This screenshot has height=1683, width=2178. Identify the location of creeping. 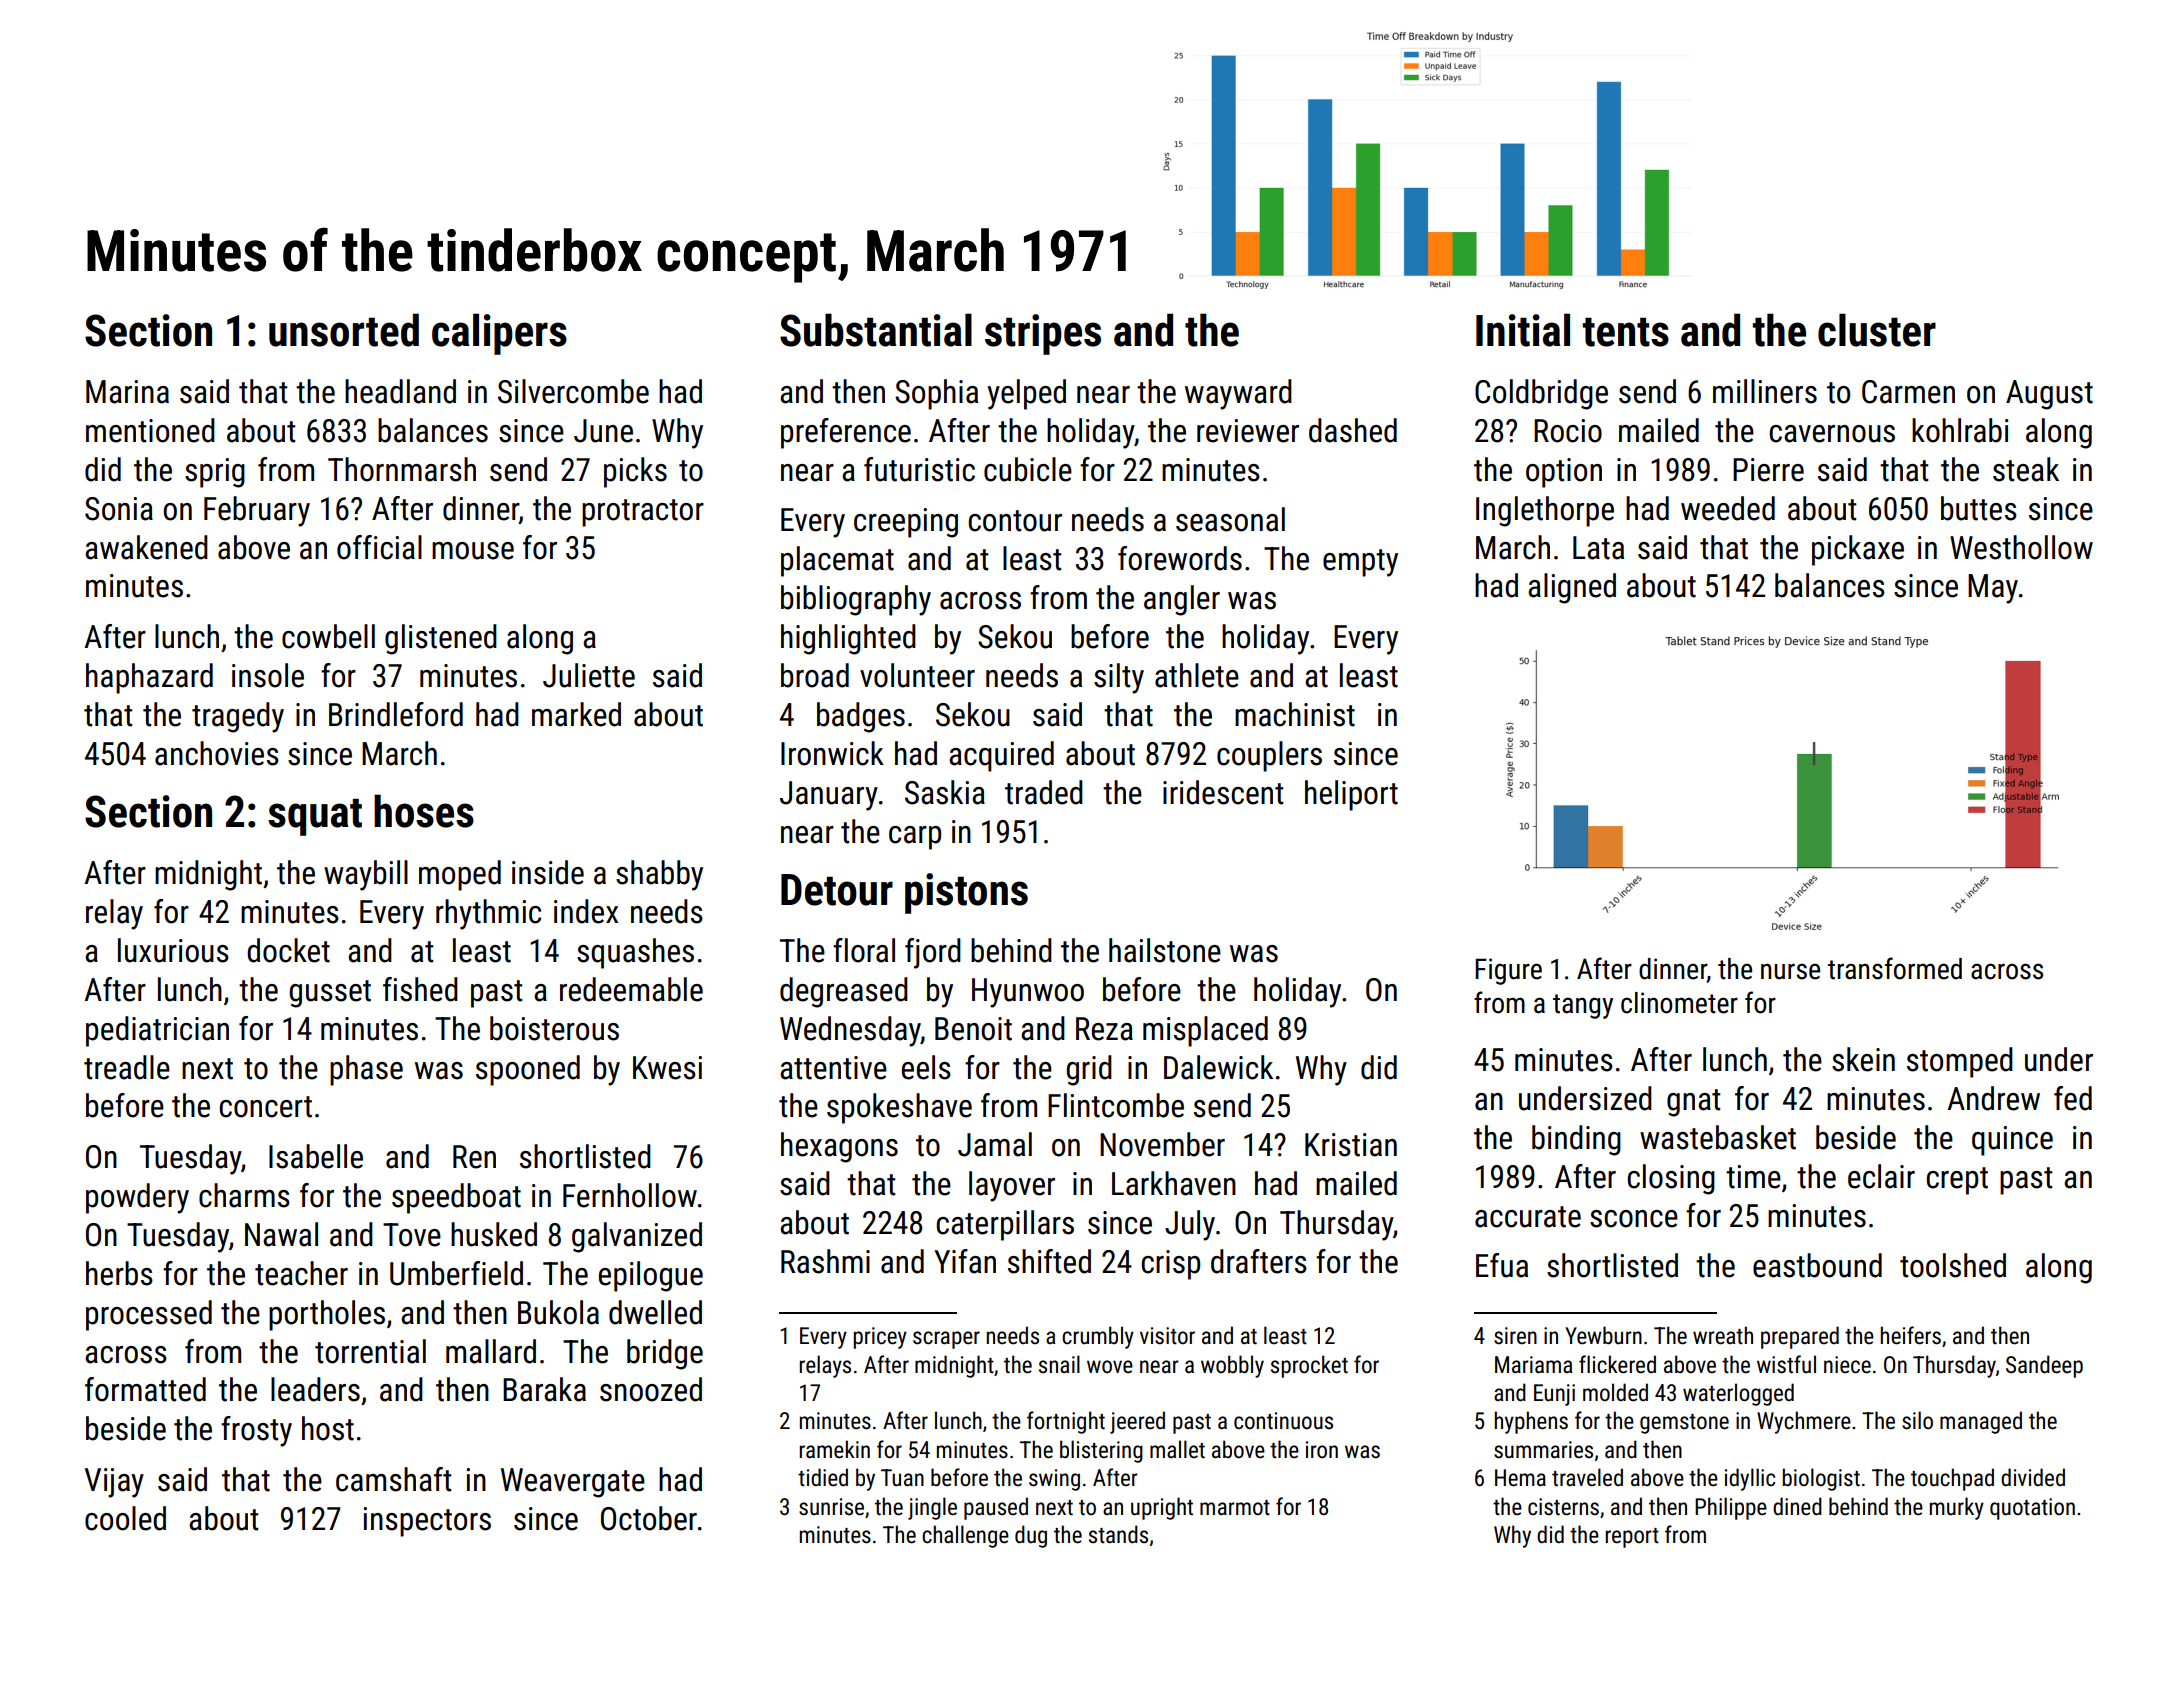
(906, 523).
